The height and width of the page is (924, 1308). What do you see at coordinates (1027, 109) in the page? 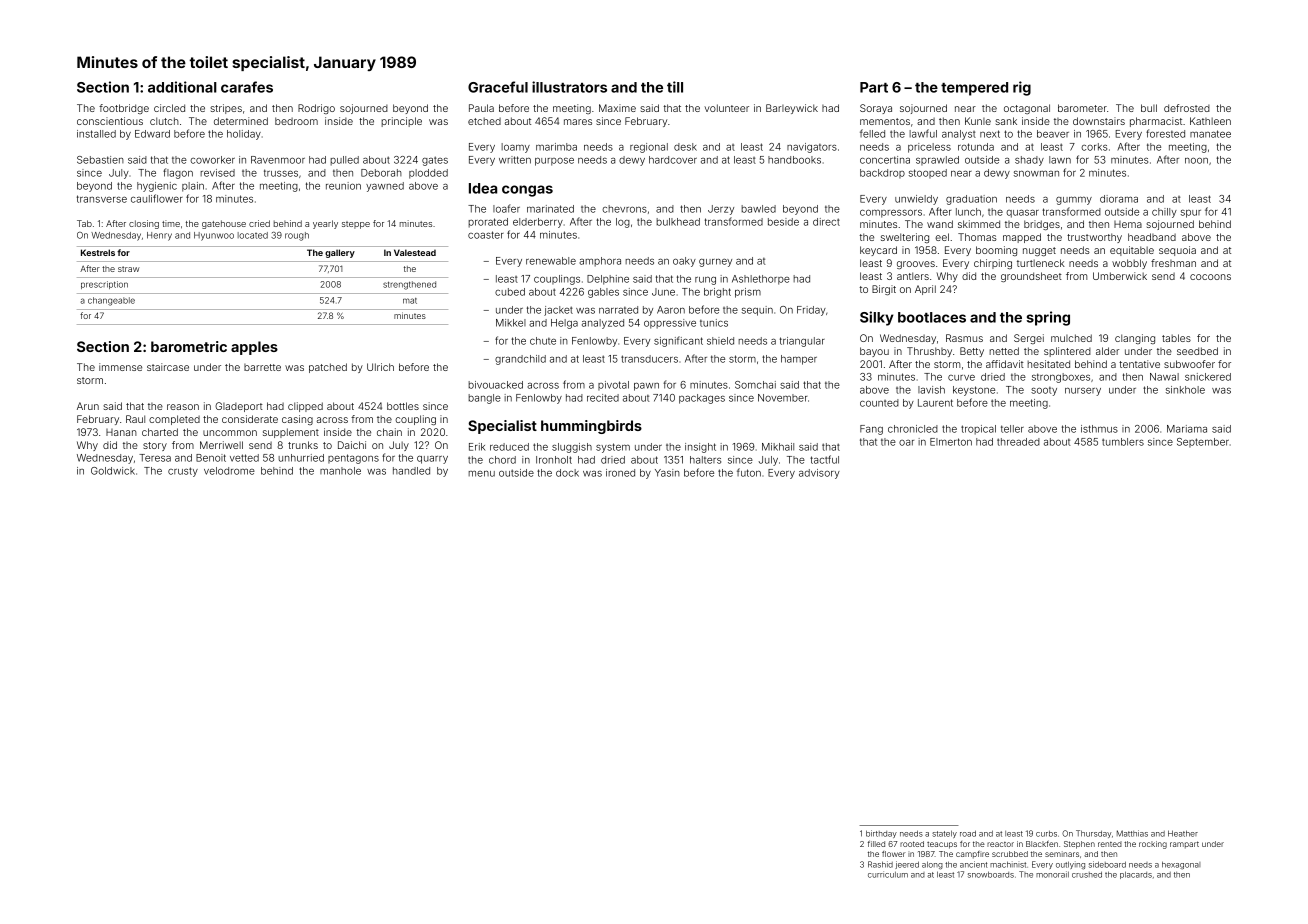
I see `octagonal` at bounding box center [1027, 109].
